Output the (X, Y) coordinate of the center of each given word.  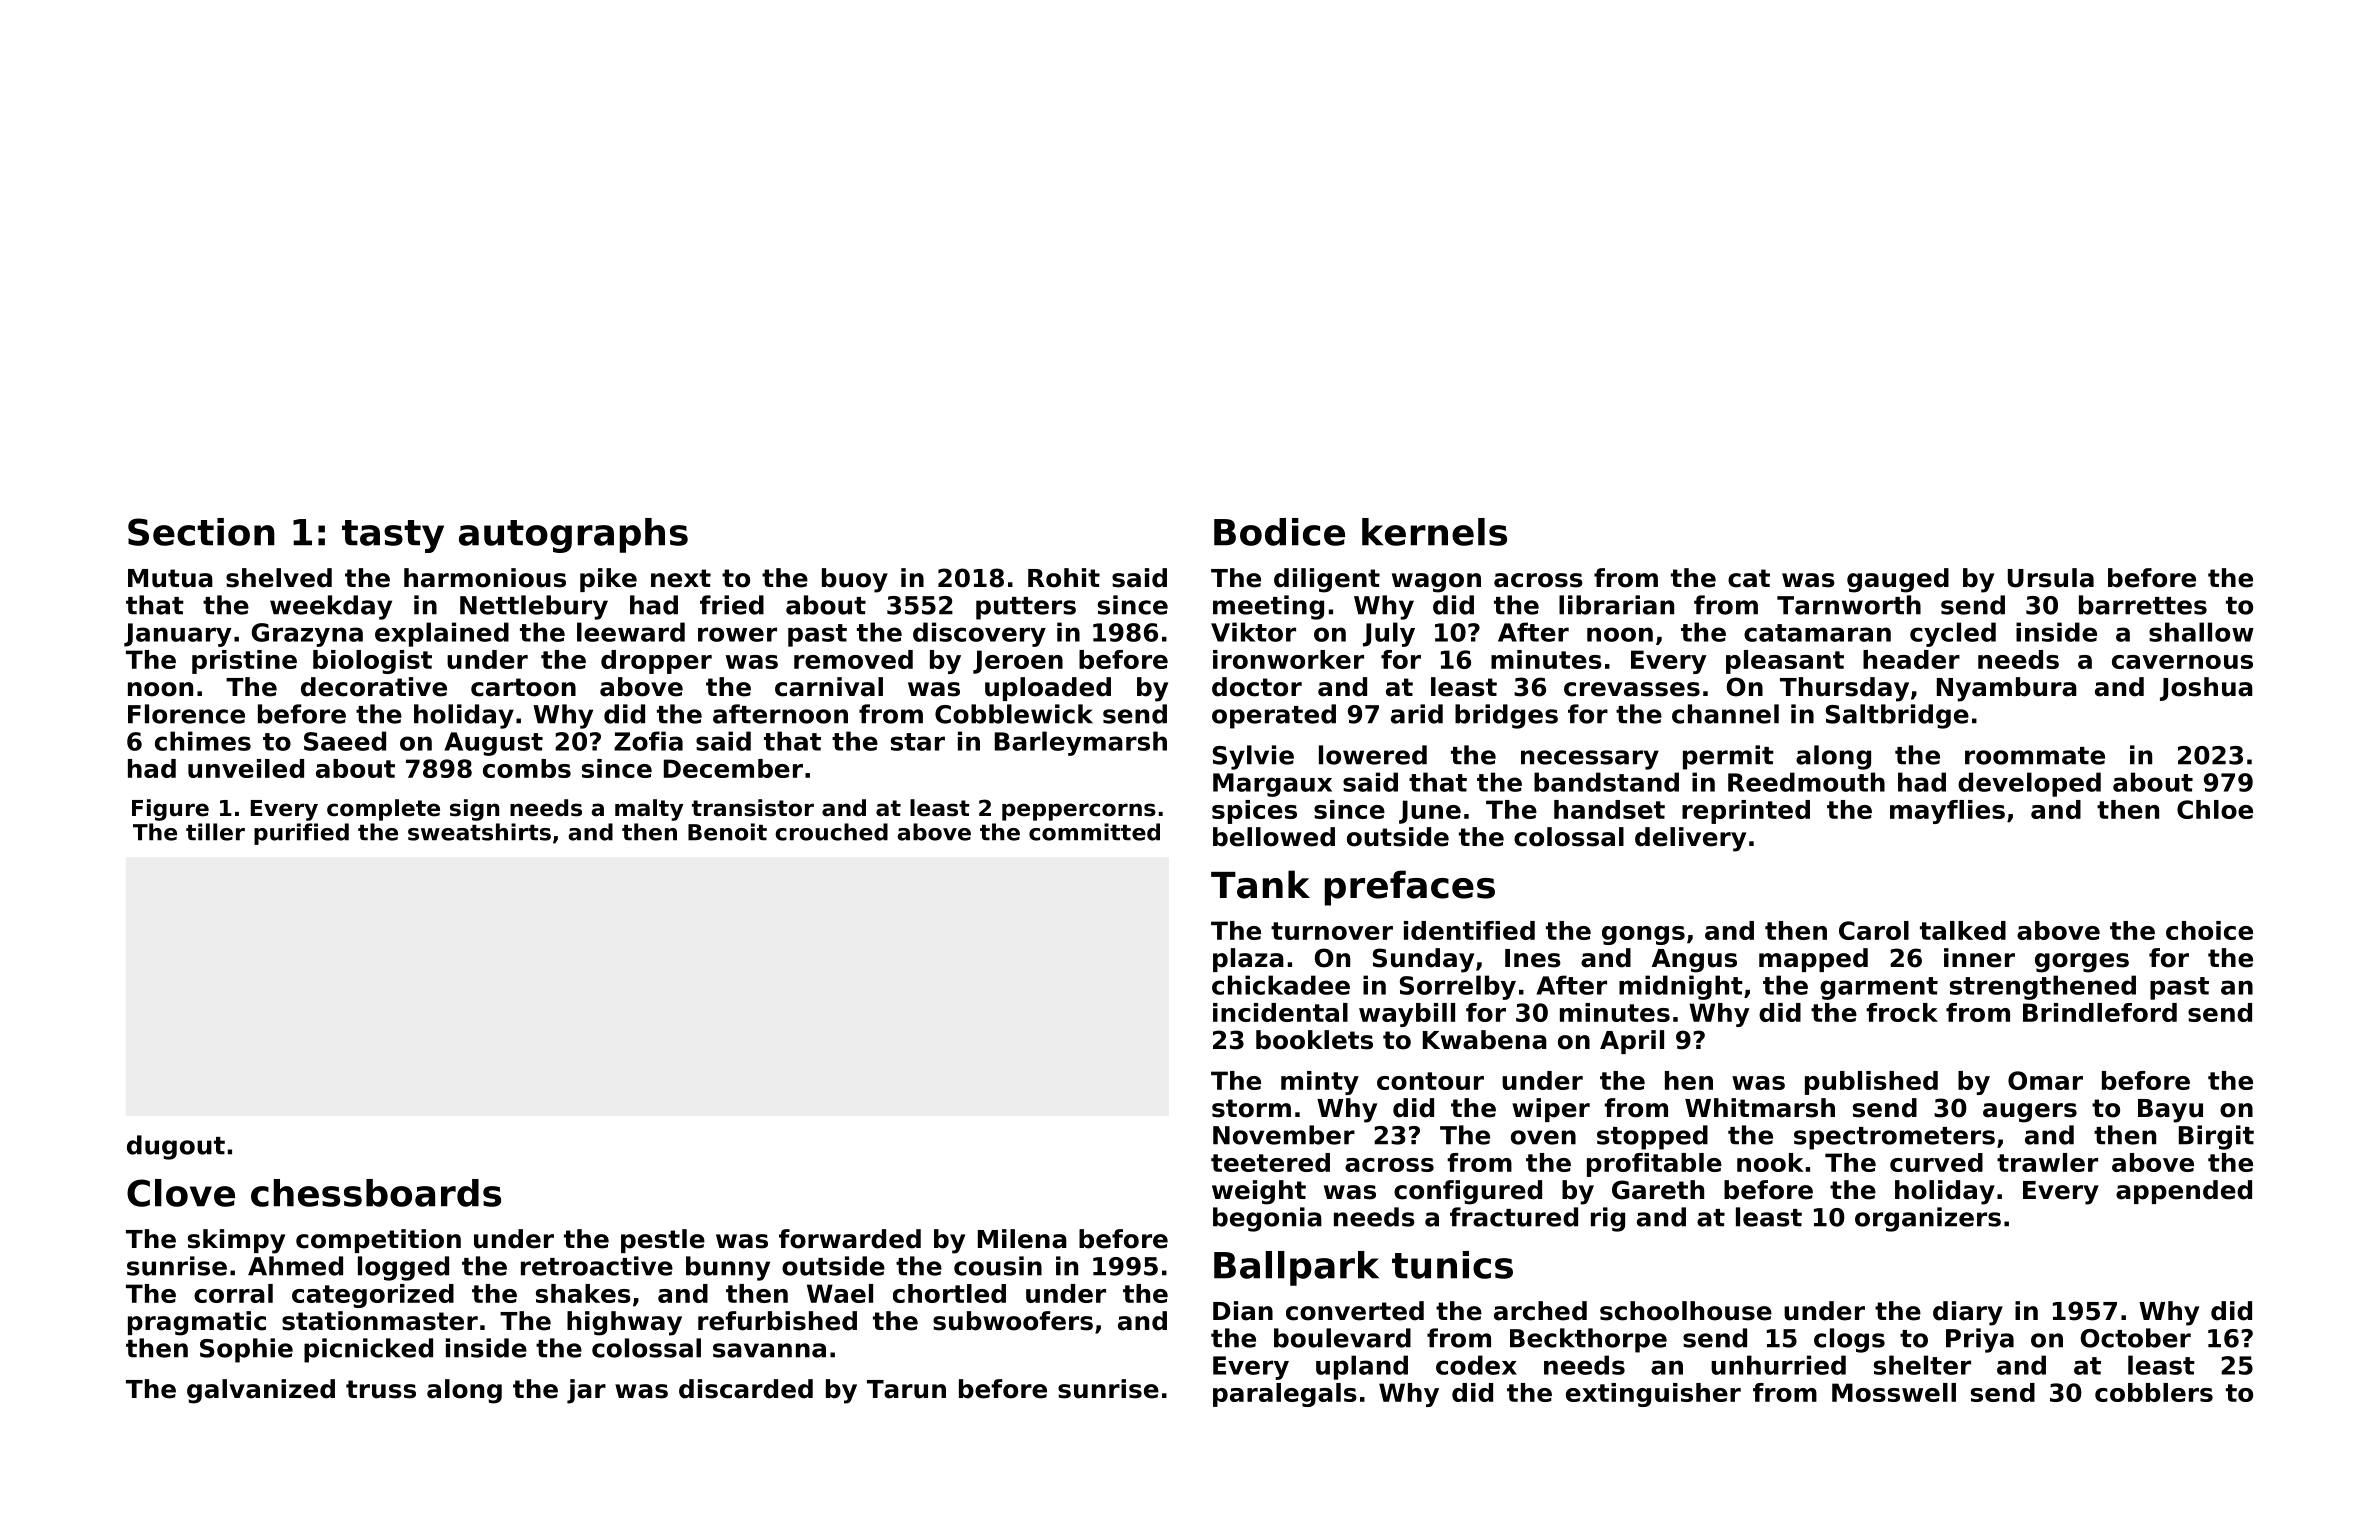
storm (1251, 1108)
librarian (1616, 605)
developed (2029, 784)
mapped (1813, 960)
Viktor (1253, 632)
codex (1476, 1365)
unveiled (246, 768)
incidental (1280, 1012)
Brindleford (2100, 1012)
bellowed (1274, 837)
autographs (573, 535)
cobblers (2154, 1392)
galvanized (261, 1391)
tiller (215, 832)
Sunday (1423, 960)
